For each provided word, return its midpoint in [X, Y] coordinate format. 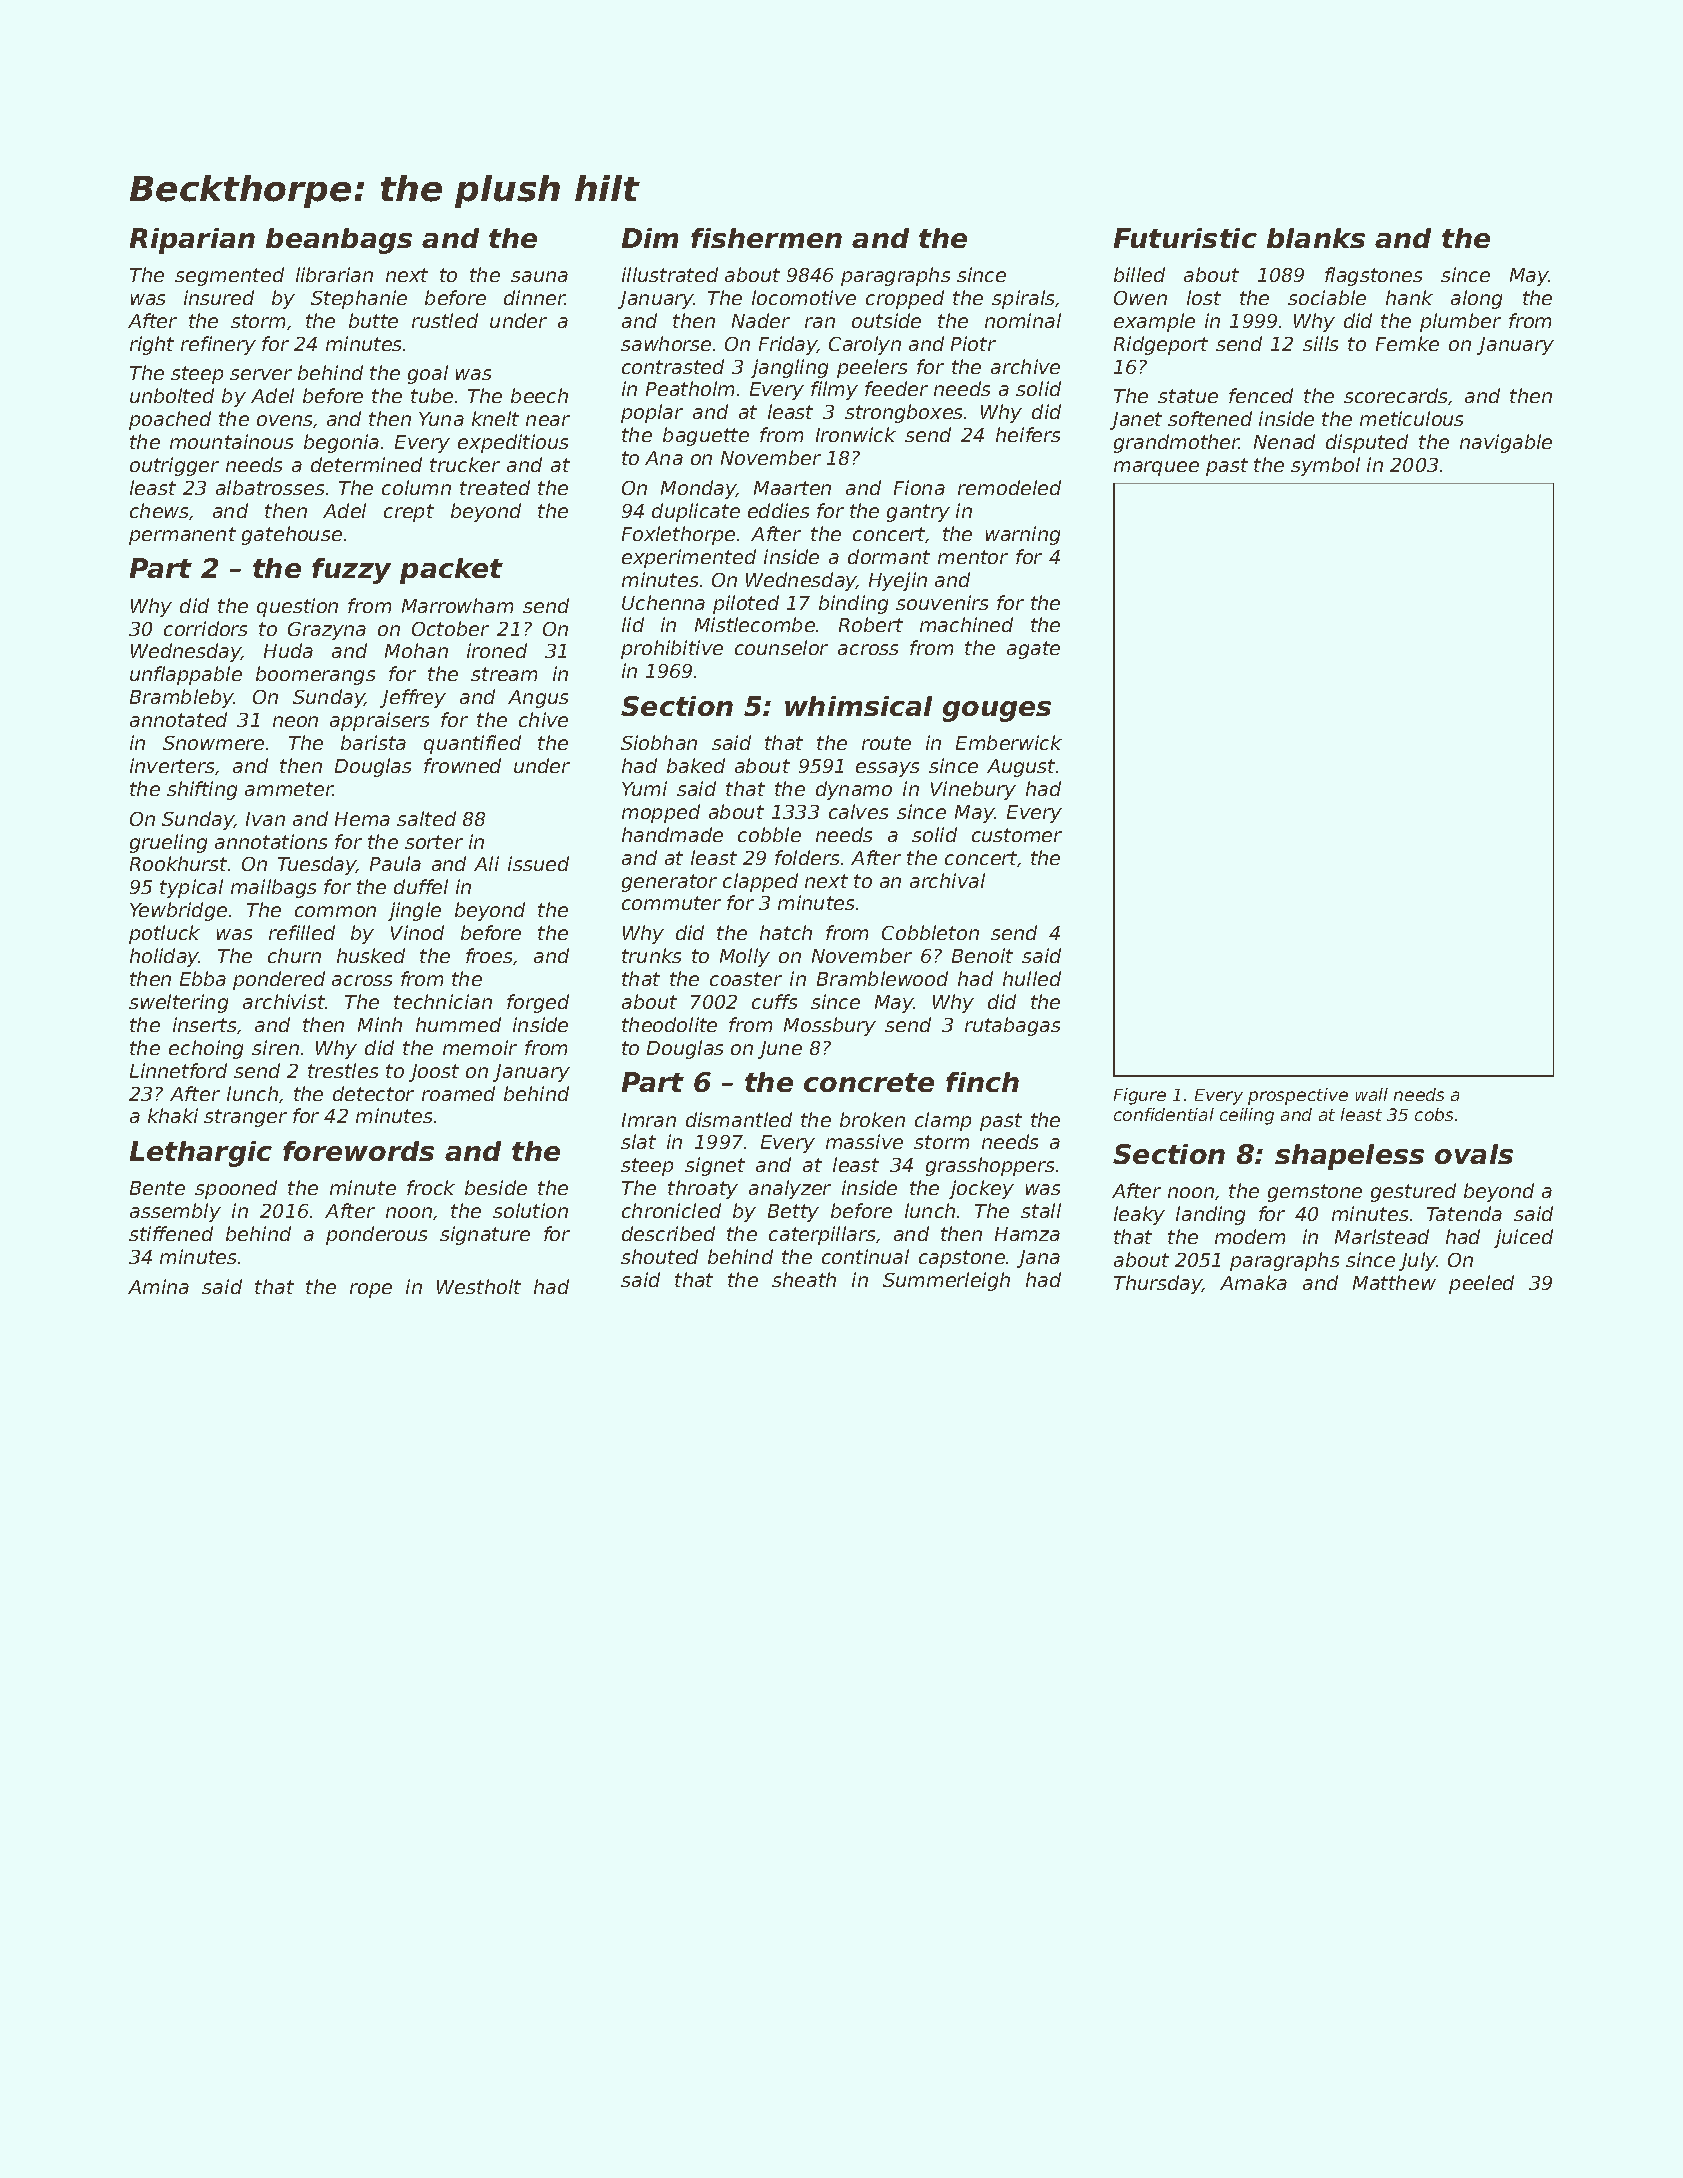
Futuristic [1185, 238]
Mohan [416, 650]
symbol [1325, 466]
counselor [781, 647]
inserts [204, 1024]
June [780, 1050]
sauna [539, 276]
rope [371, 1290]
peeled [1481, 1284]
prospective [1298, 1096]
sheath [804, 1279]
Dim [650, 238]
